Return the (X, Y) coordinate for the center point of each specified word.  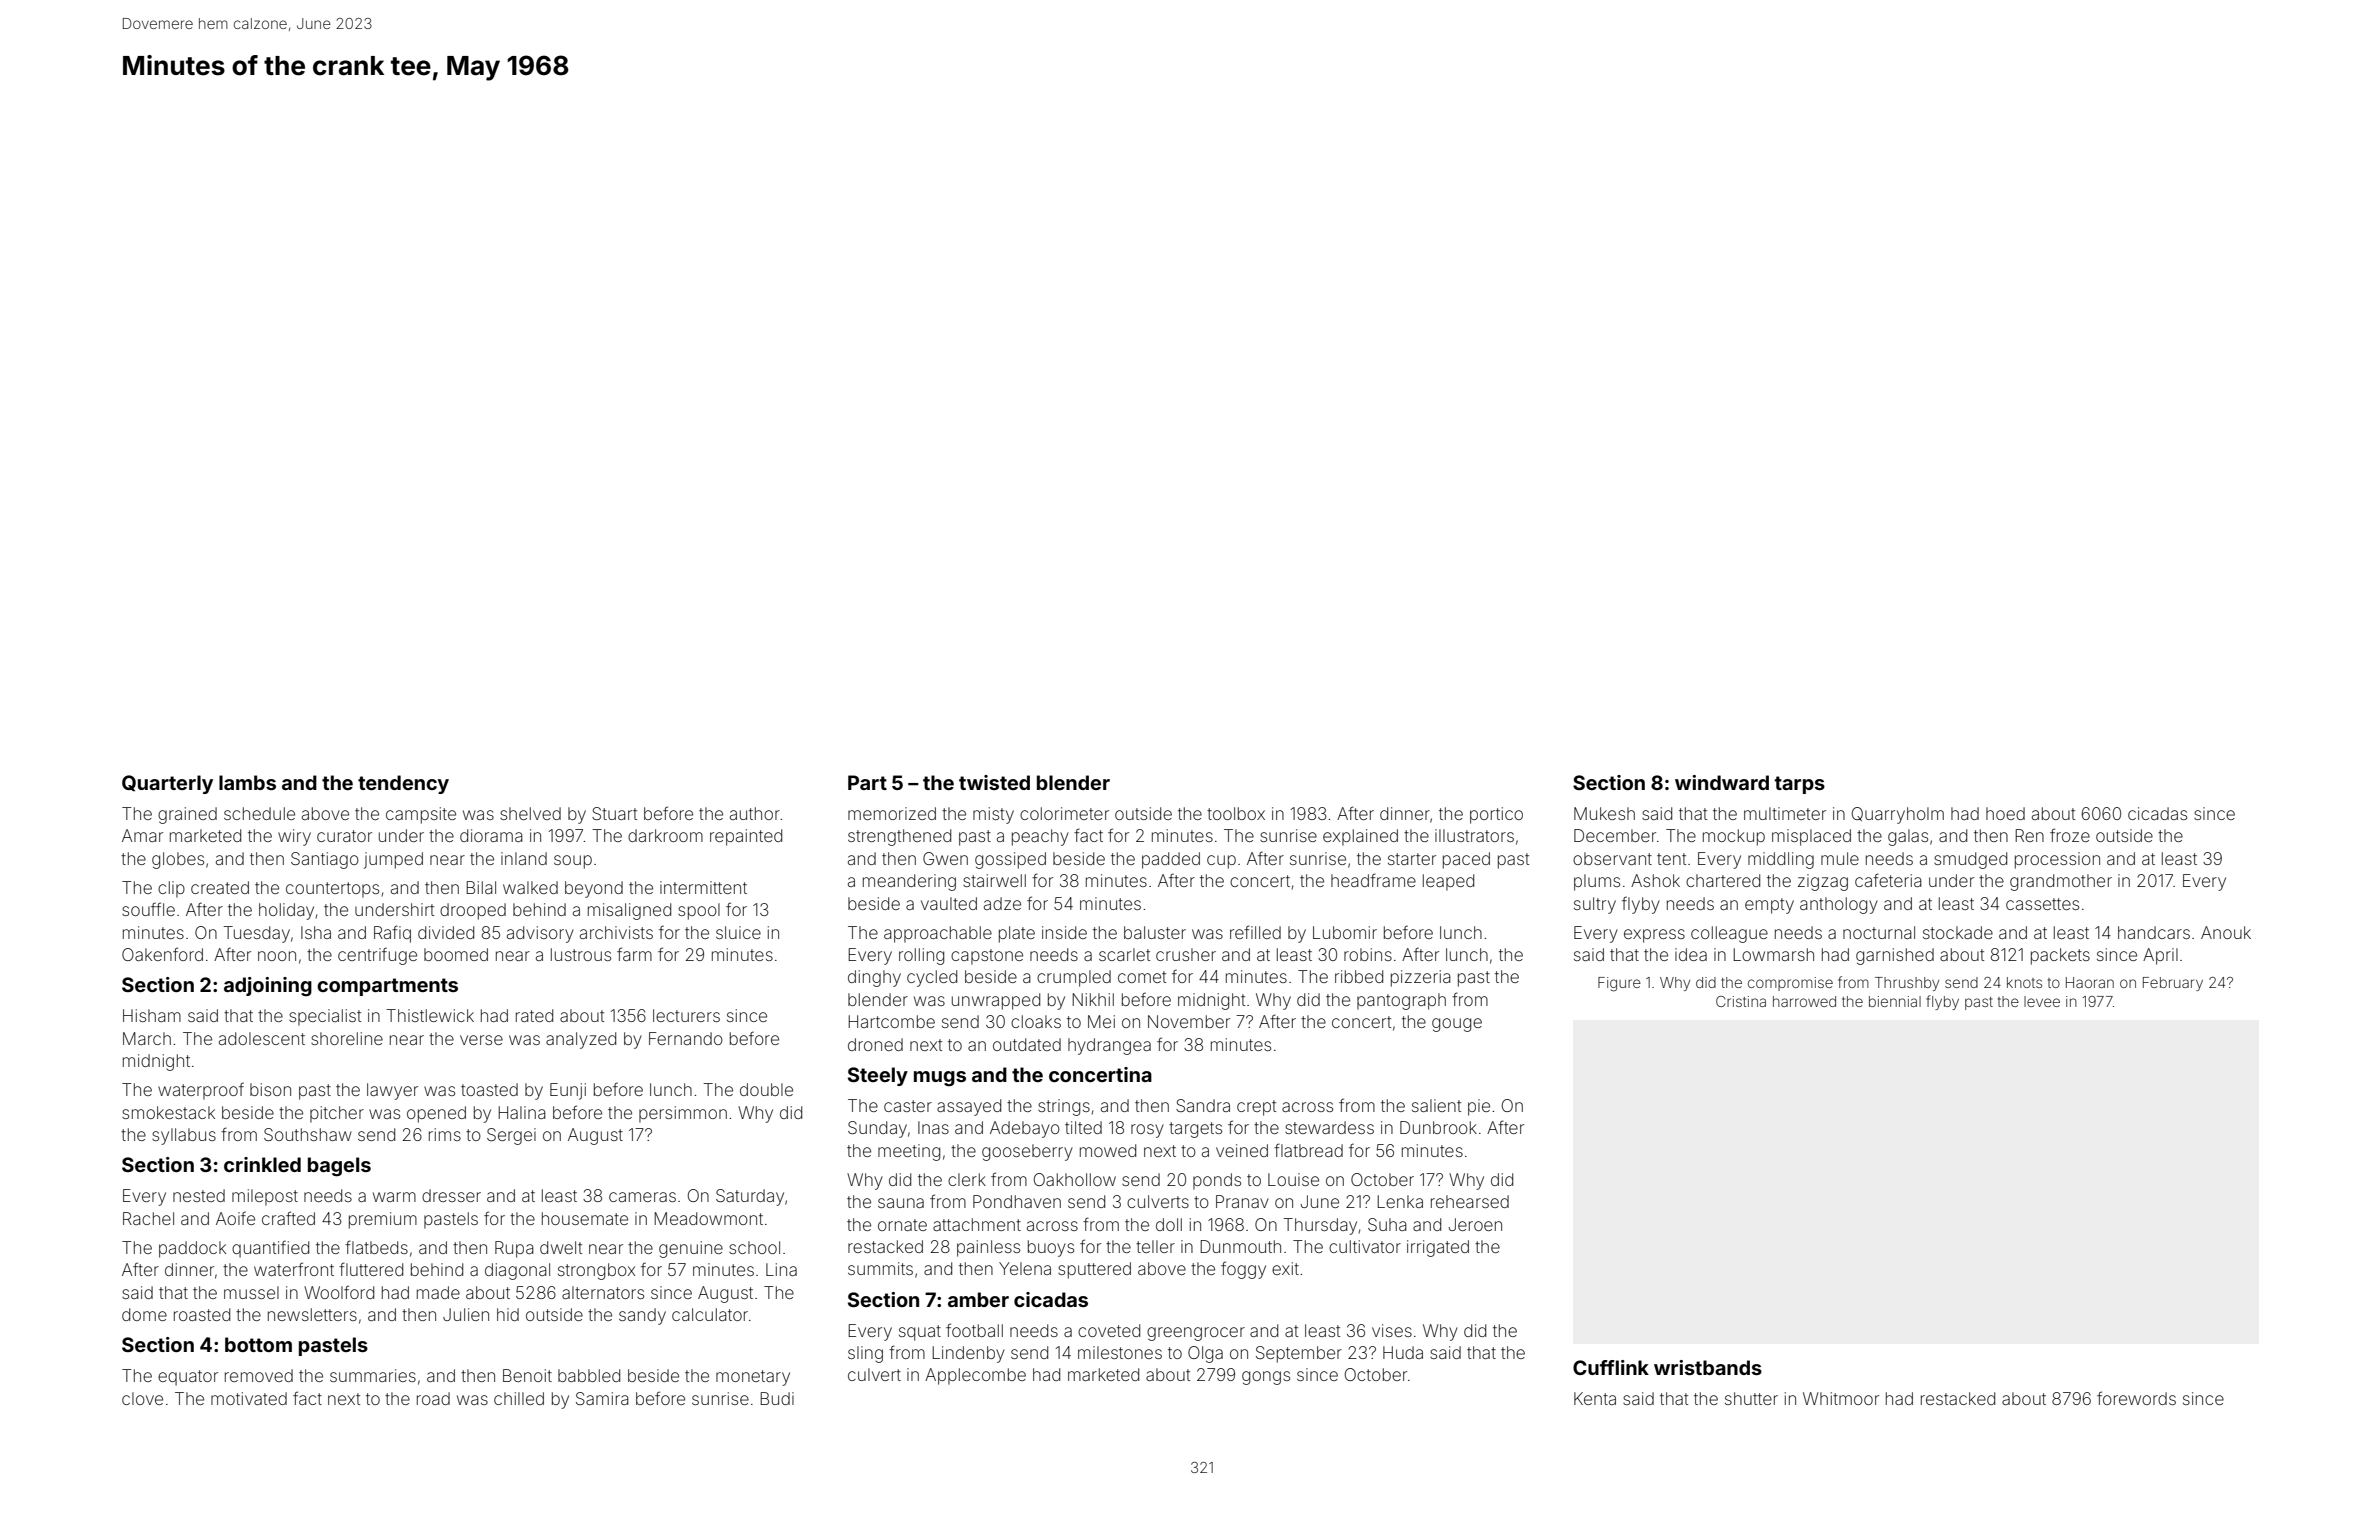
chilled (519, 1398)
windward (1722, 782)
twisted (994, 782)
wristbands (1708, 1367)
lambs (247, 782)
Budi (777, 1398)
